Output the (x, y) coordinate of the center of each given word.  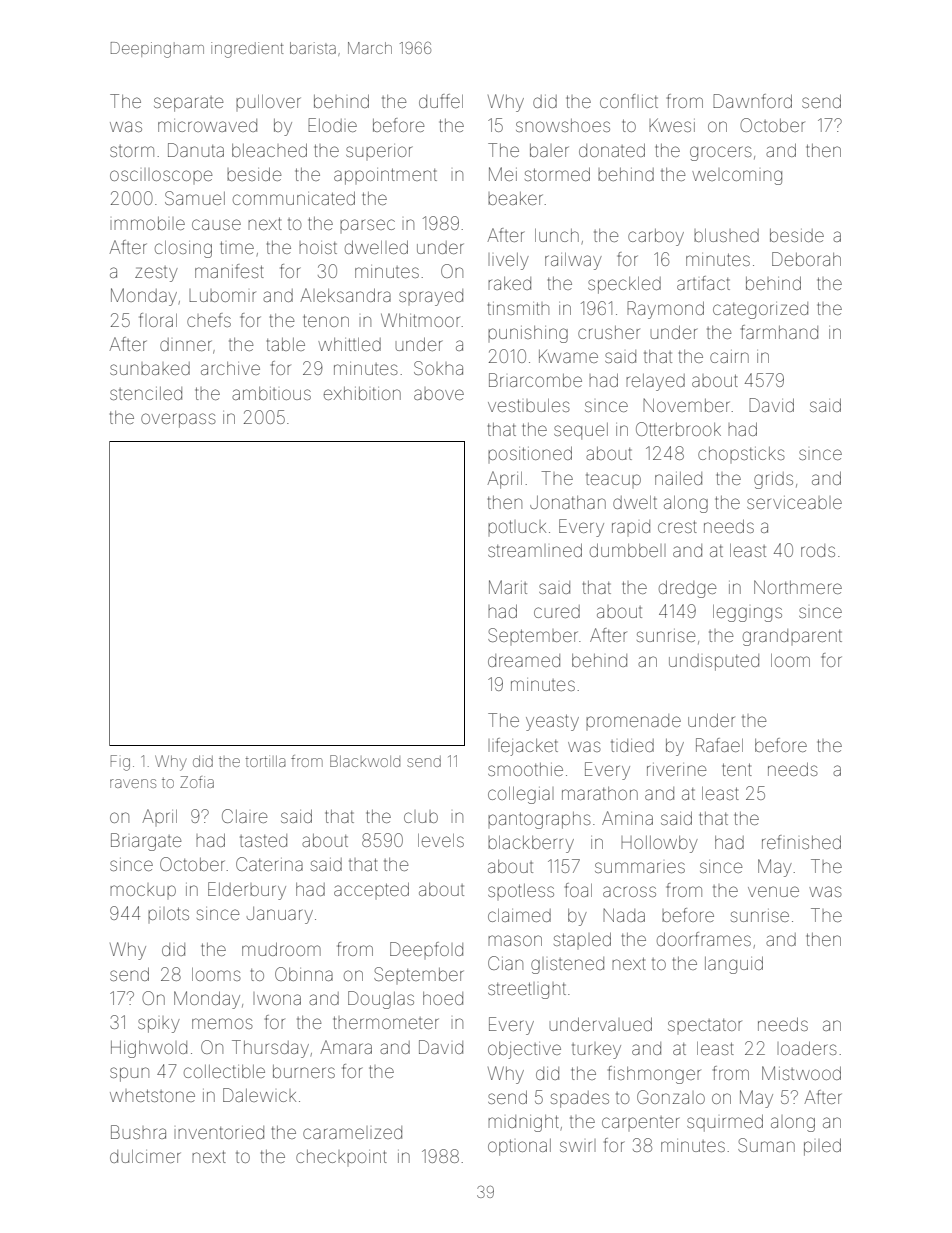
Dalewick (259, 1095)
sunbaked (150, 368)
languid (734, 965)
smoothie (525, 769)
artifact (703, 283)
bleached (269, 150)
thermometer (386, 1022)
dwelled (376, 247)
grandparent (792, 637)
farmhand (779, 332)
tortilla (266, 761)
